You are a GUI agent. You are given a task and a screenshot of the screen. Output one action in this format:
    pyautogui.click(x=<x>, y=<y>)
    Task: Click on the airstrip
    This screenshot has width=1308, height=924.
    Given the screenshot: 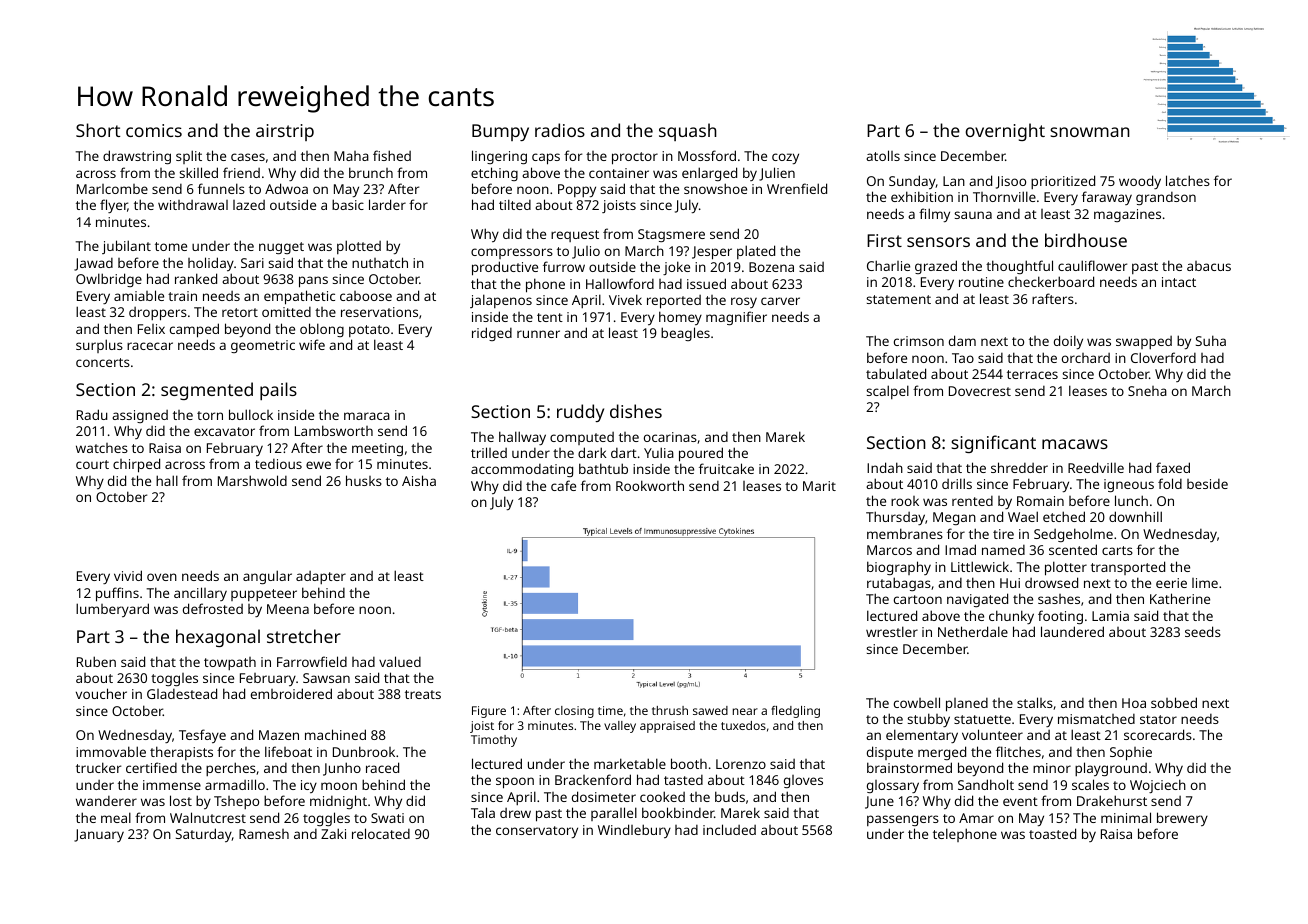 What is the action you would take?
    pyautogui.click(x=285, y=132)
